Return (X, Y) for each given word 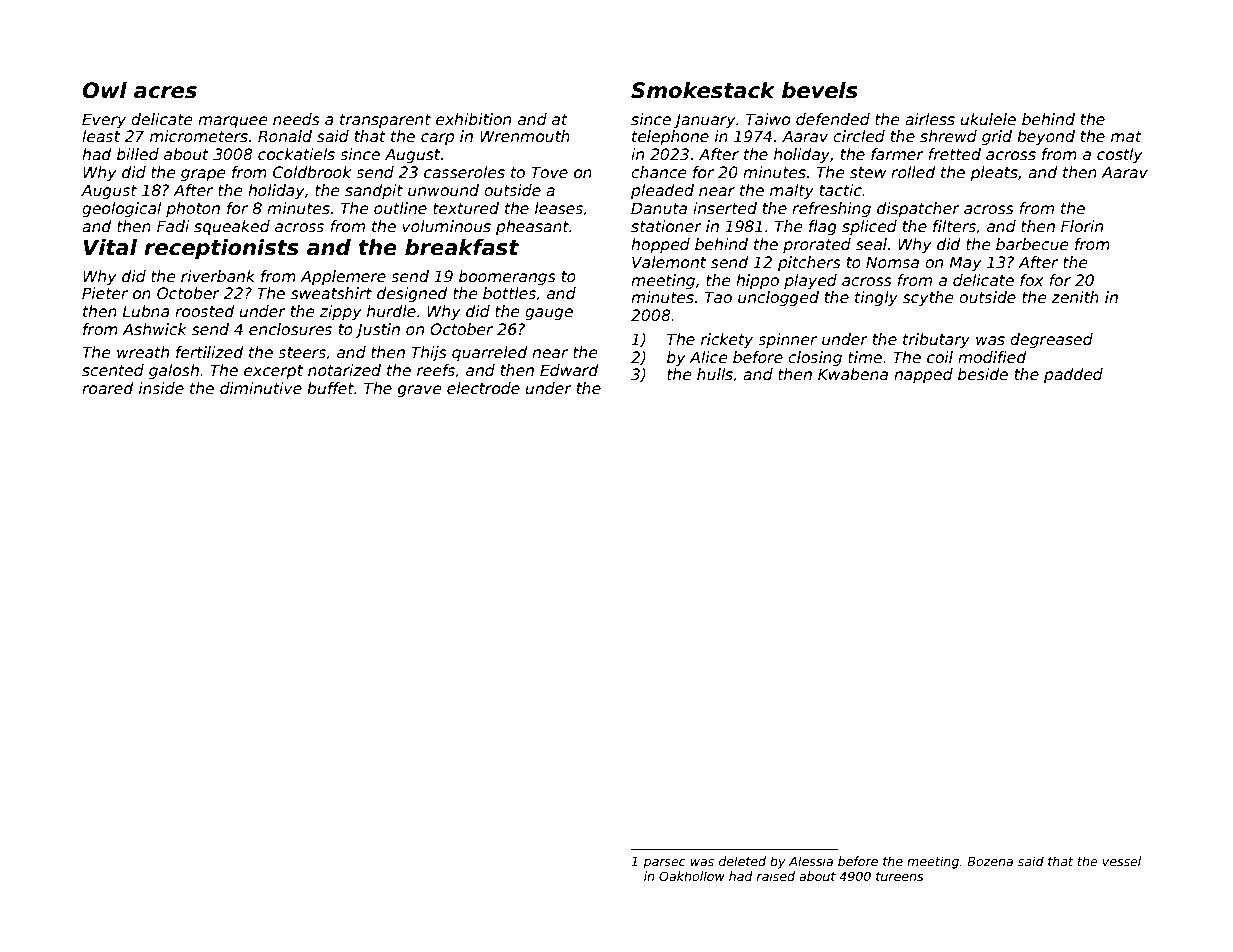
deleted (742, 861)
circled (859, 136)
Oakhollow (692, 876)
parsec (665, 864)
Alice (708, 357)
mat (1126, 136)
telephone (670, 137)
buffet (330, 388)
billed (138, 154)
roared (108, 388)
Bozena (990, 861)
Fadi (173, 226)
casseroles (464, 172)
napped (923, 375)
